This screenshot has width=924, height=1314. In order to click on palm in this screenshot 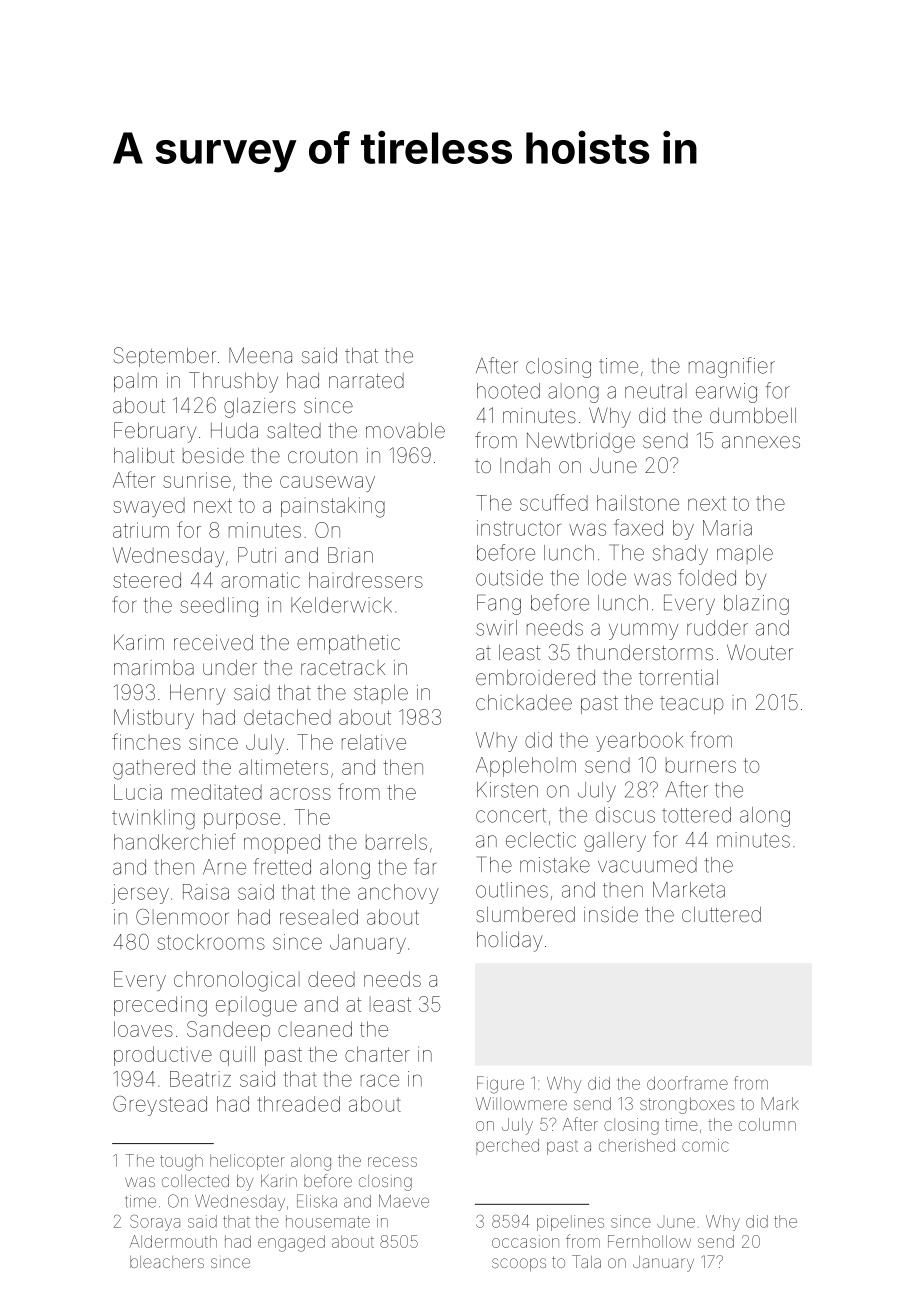, I will do `click(135, 382)`.
